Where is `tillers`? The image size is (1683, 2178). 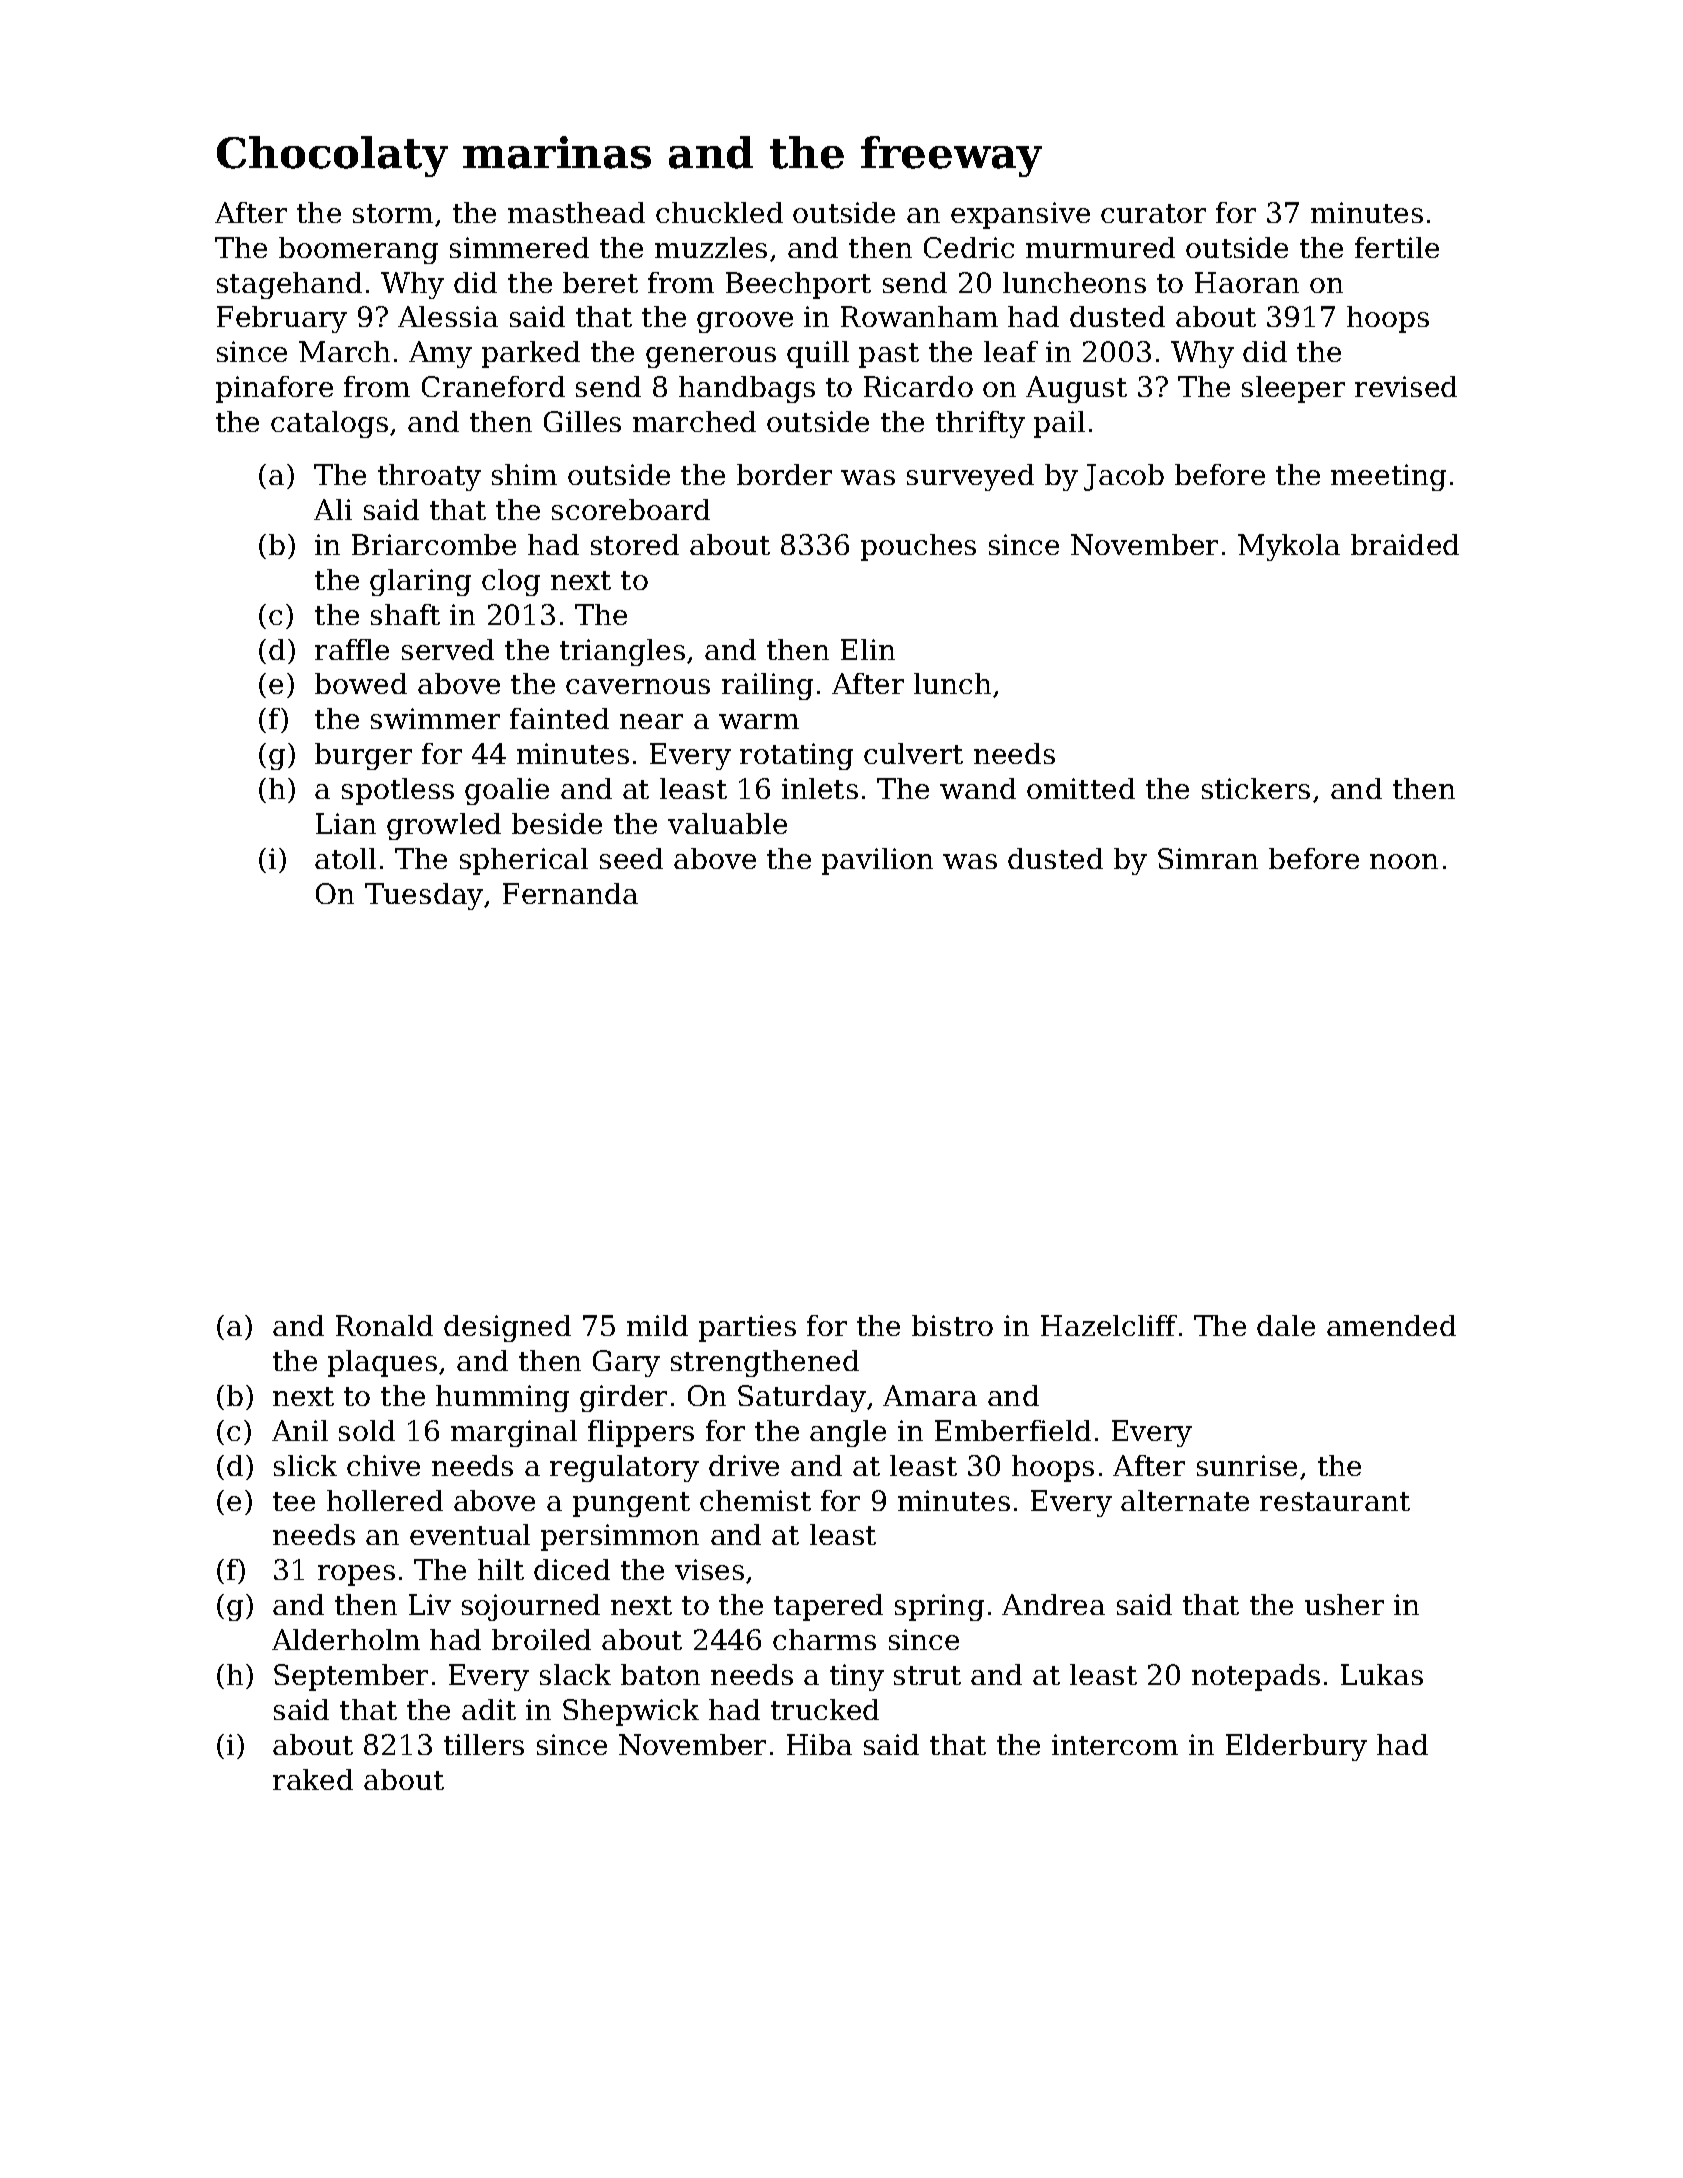
tillers is located at coordinates (484, 1744).
